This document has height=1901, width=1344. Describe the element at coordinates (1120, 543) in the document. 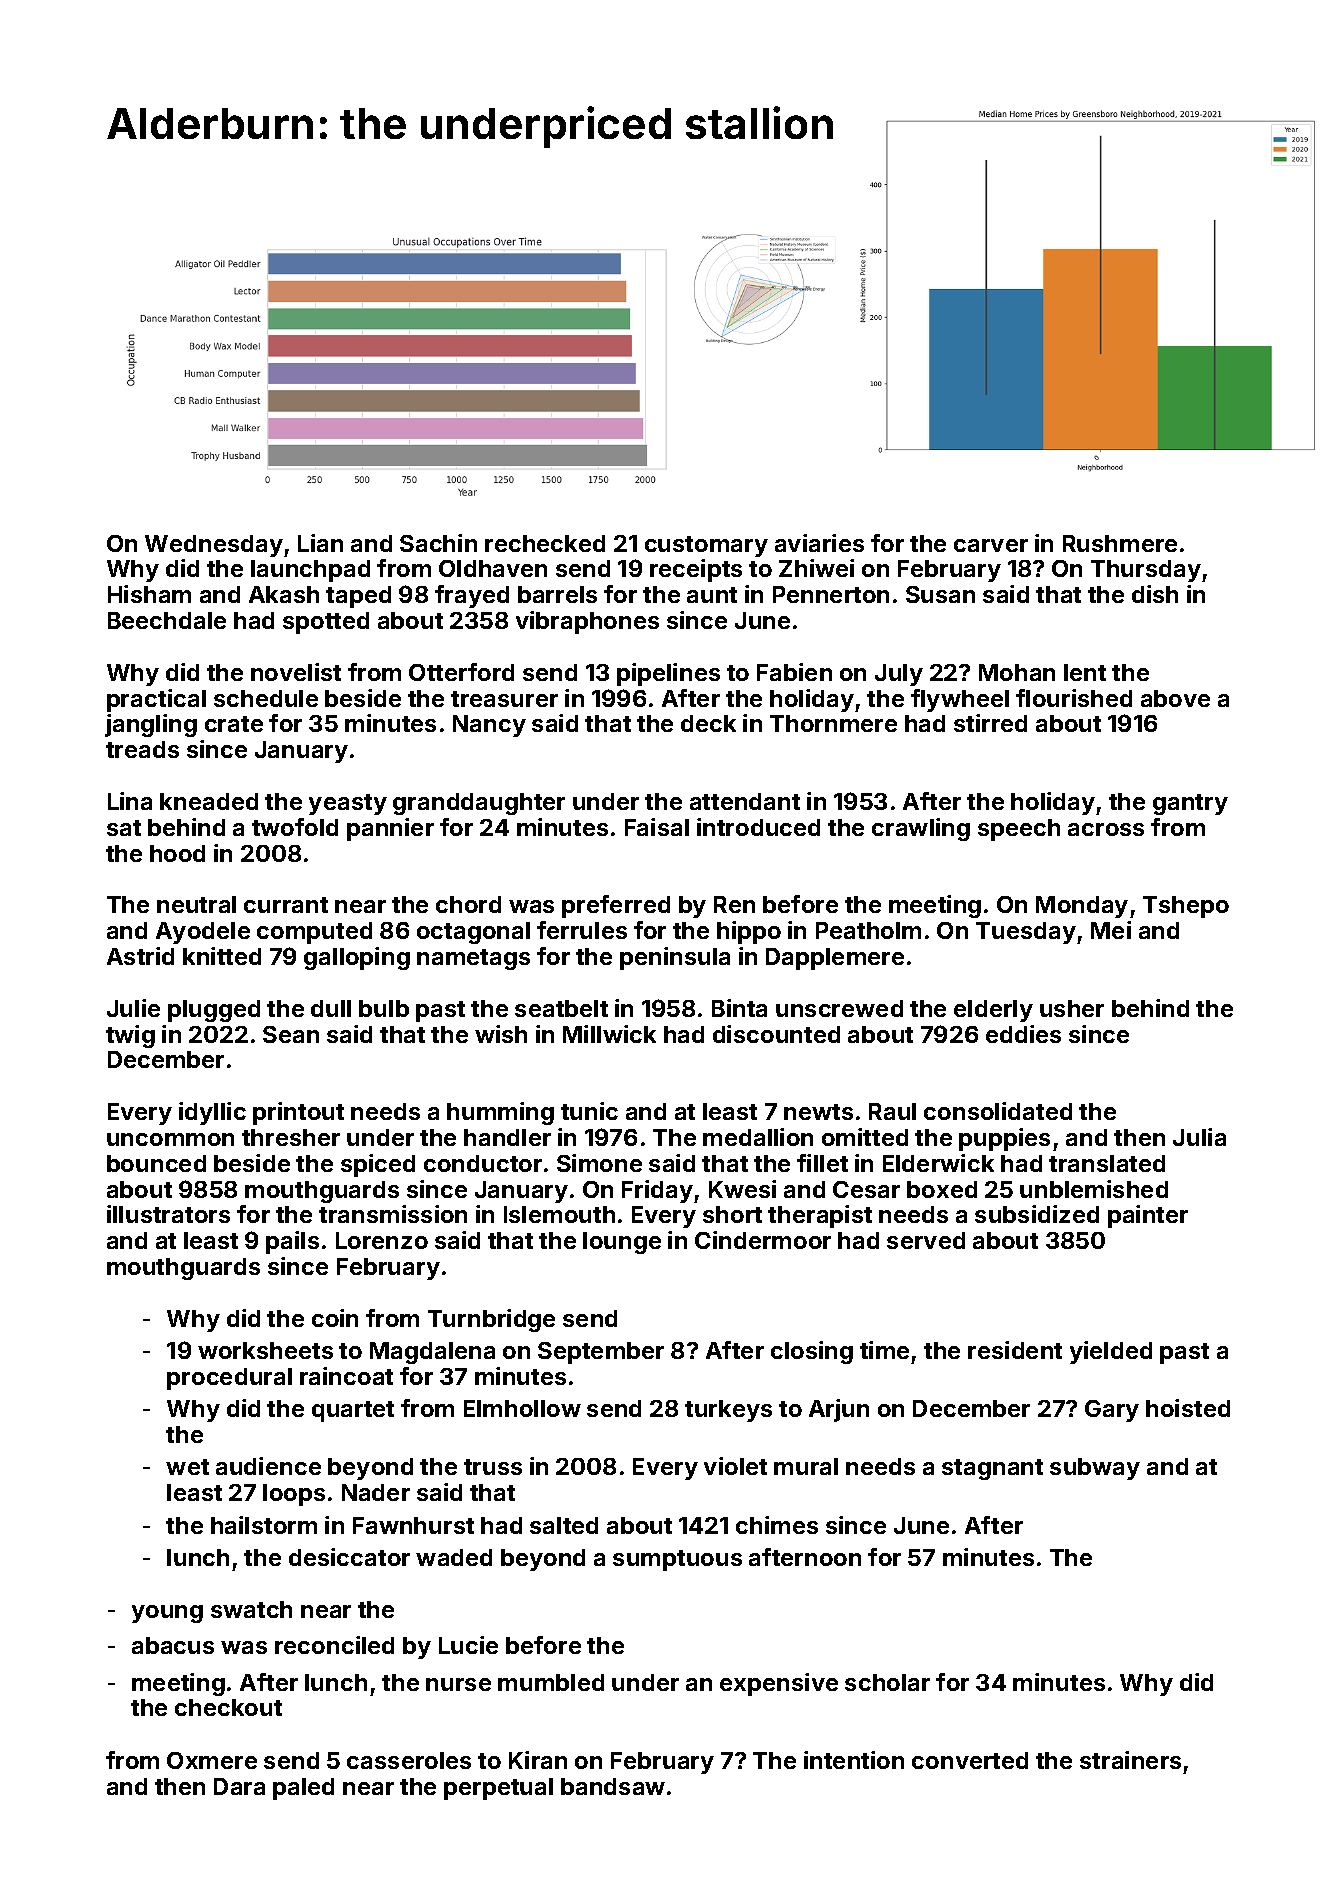

I see `Rushmere` at that location.
